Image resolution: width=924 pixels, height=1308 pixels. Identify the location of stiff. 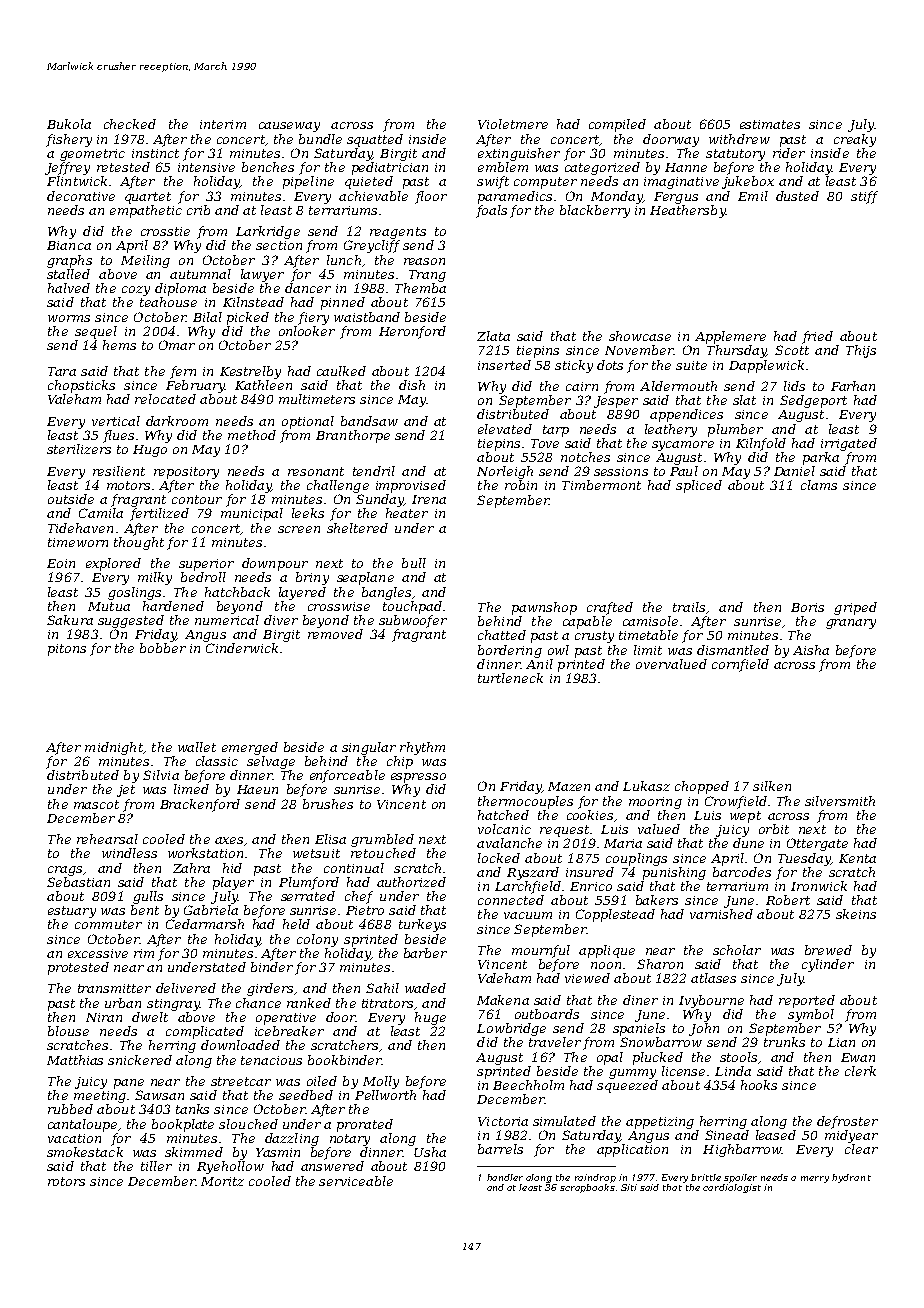
(864, 197).
